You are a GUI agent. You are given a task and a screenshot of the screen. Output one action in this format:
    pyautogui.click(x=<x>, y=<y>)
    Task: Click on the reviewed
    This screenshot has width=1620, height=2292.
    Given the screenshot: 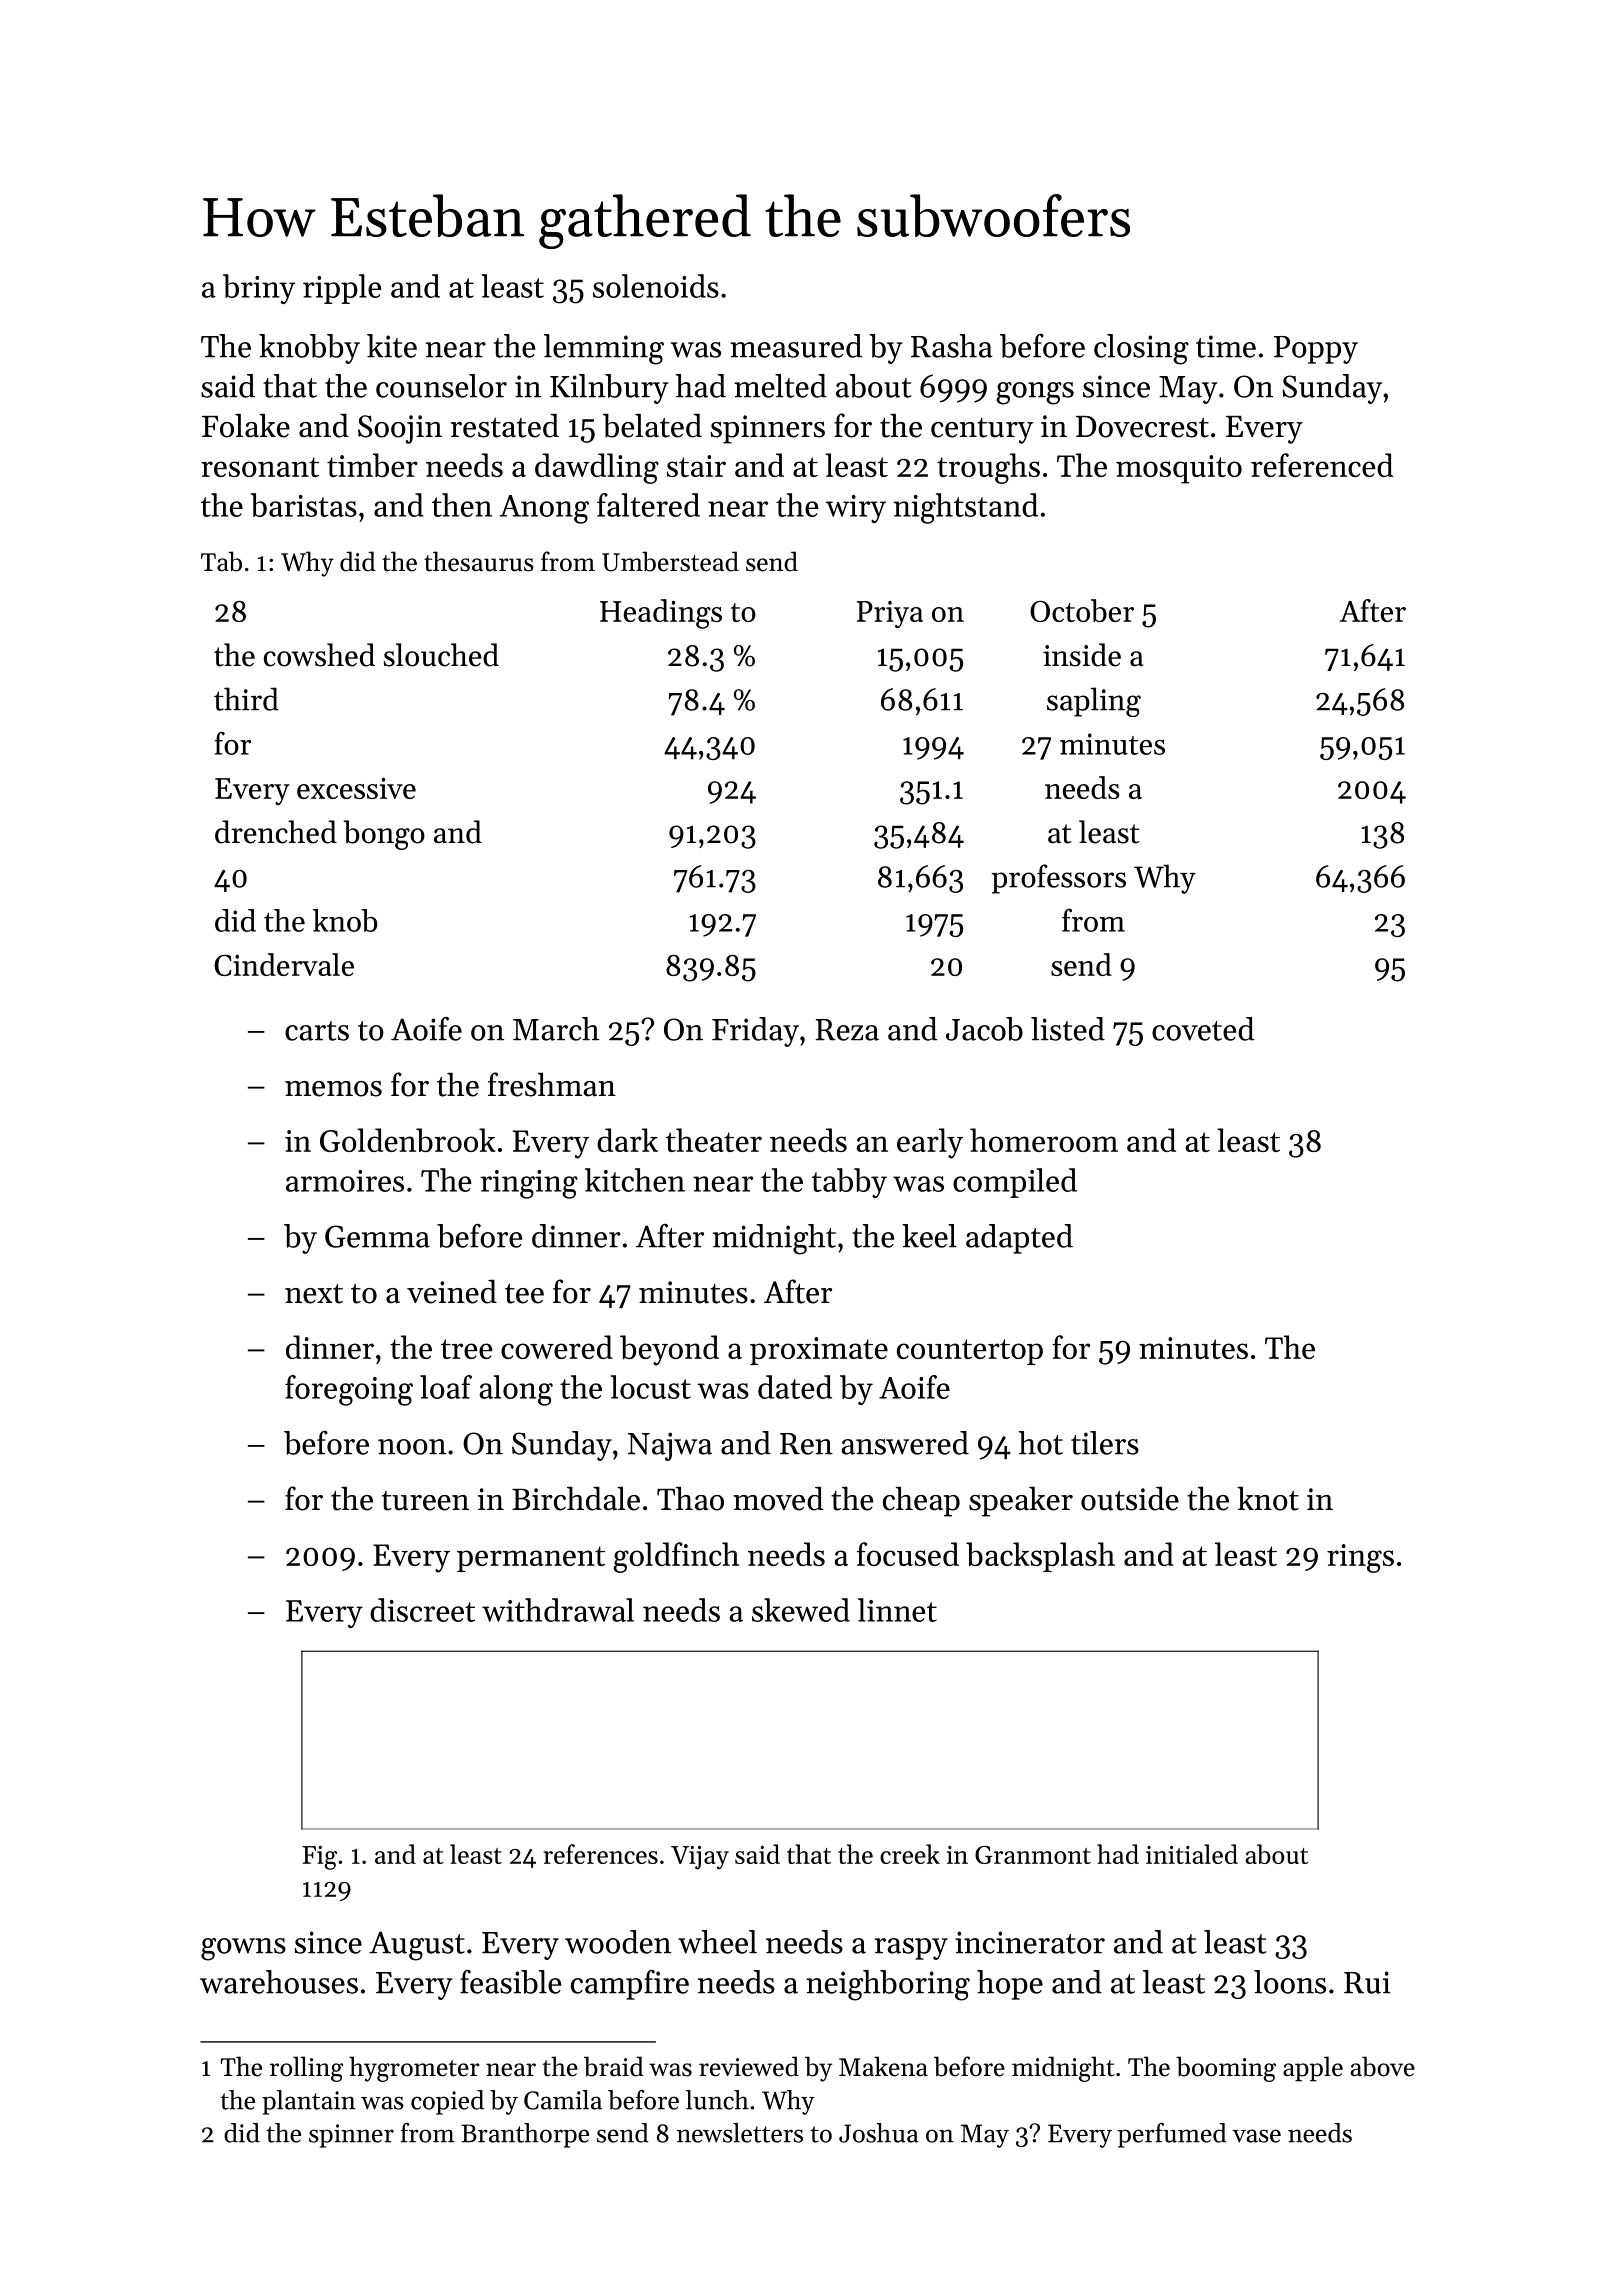 What is the action you would take?
    pyautogui.click(x=749, y=2066)
